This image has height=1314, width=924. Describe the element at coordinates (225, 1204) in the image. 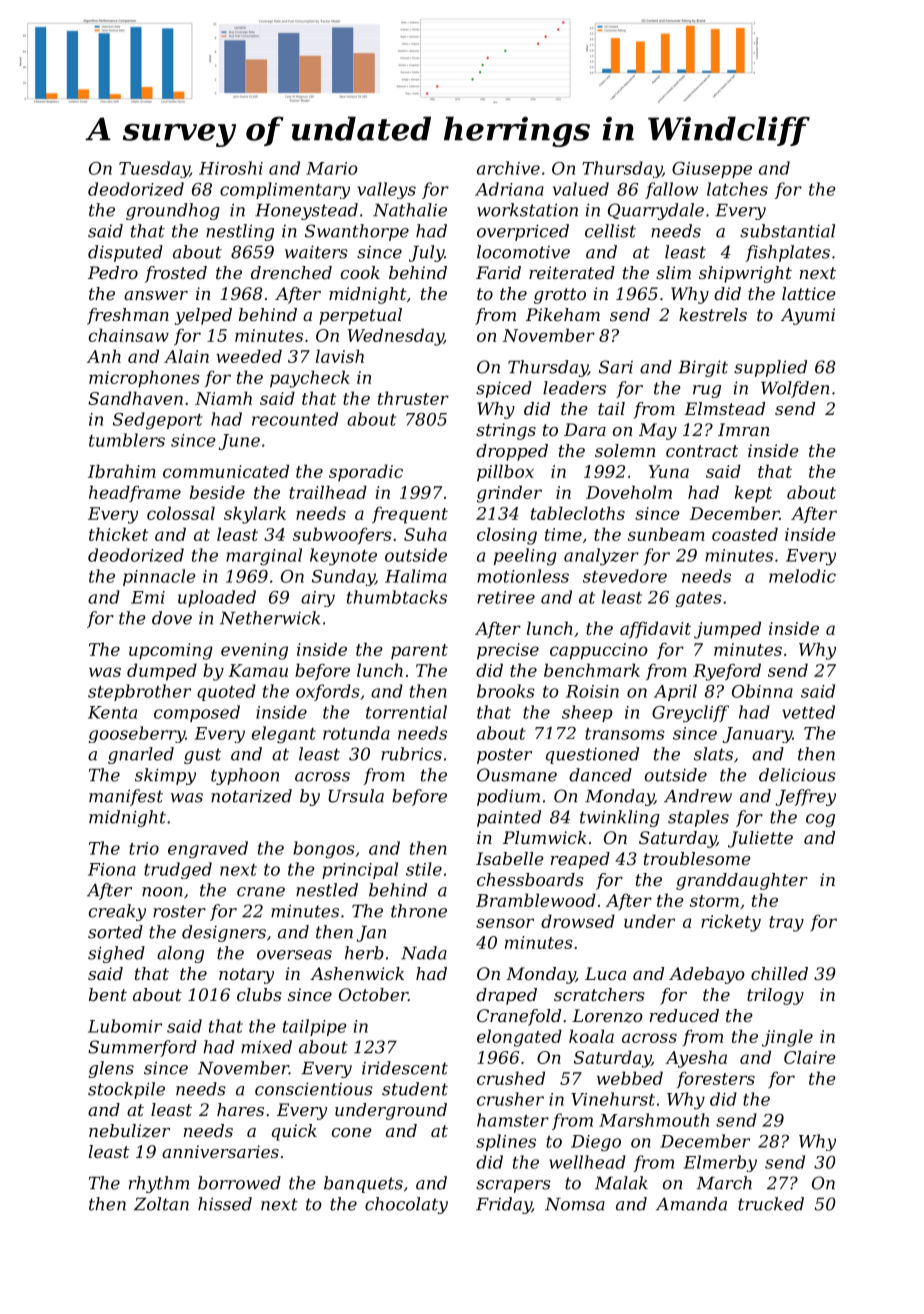

I see `hissed` at that location.
